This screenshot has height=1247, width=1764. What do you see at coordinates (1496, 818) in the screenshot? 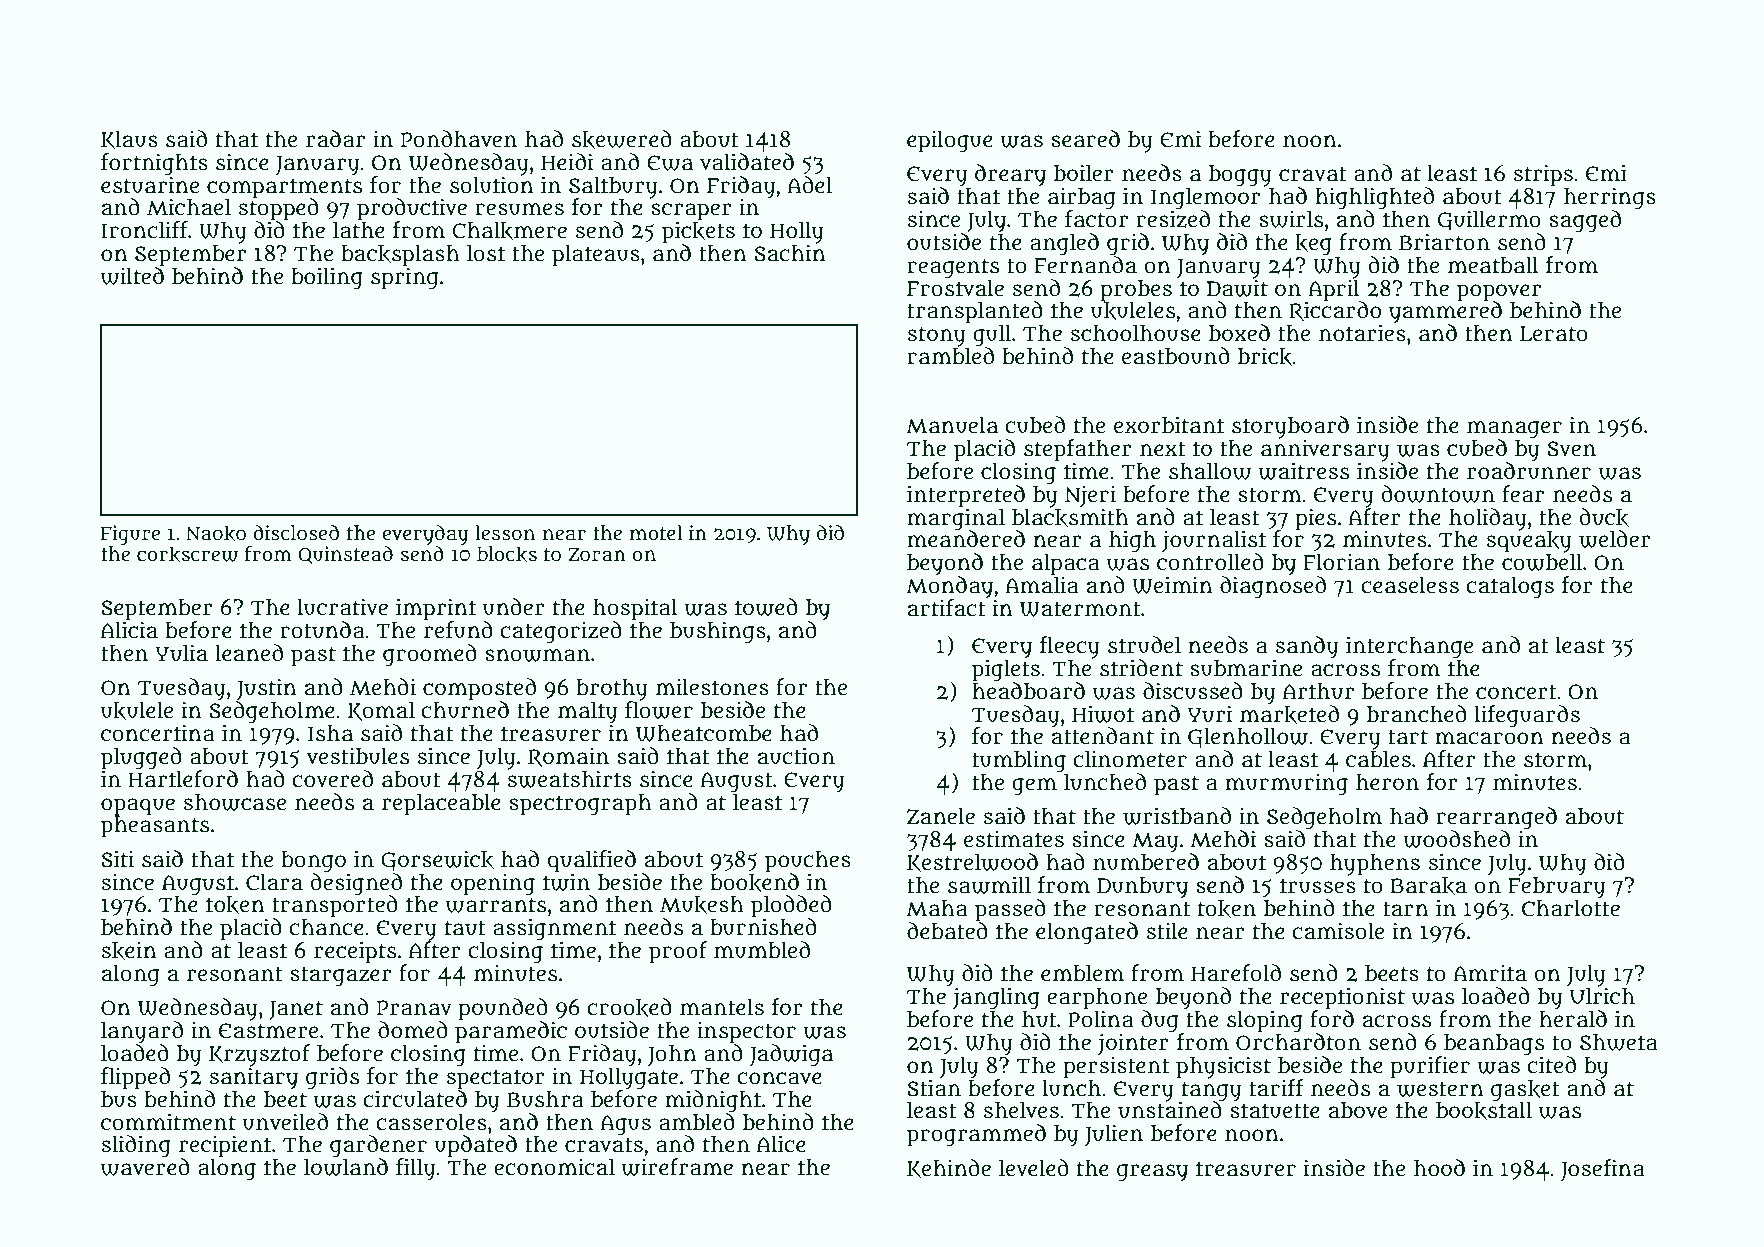
I see `rearranged` at bounding box center [1496, 818].
